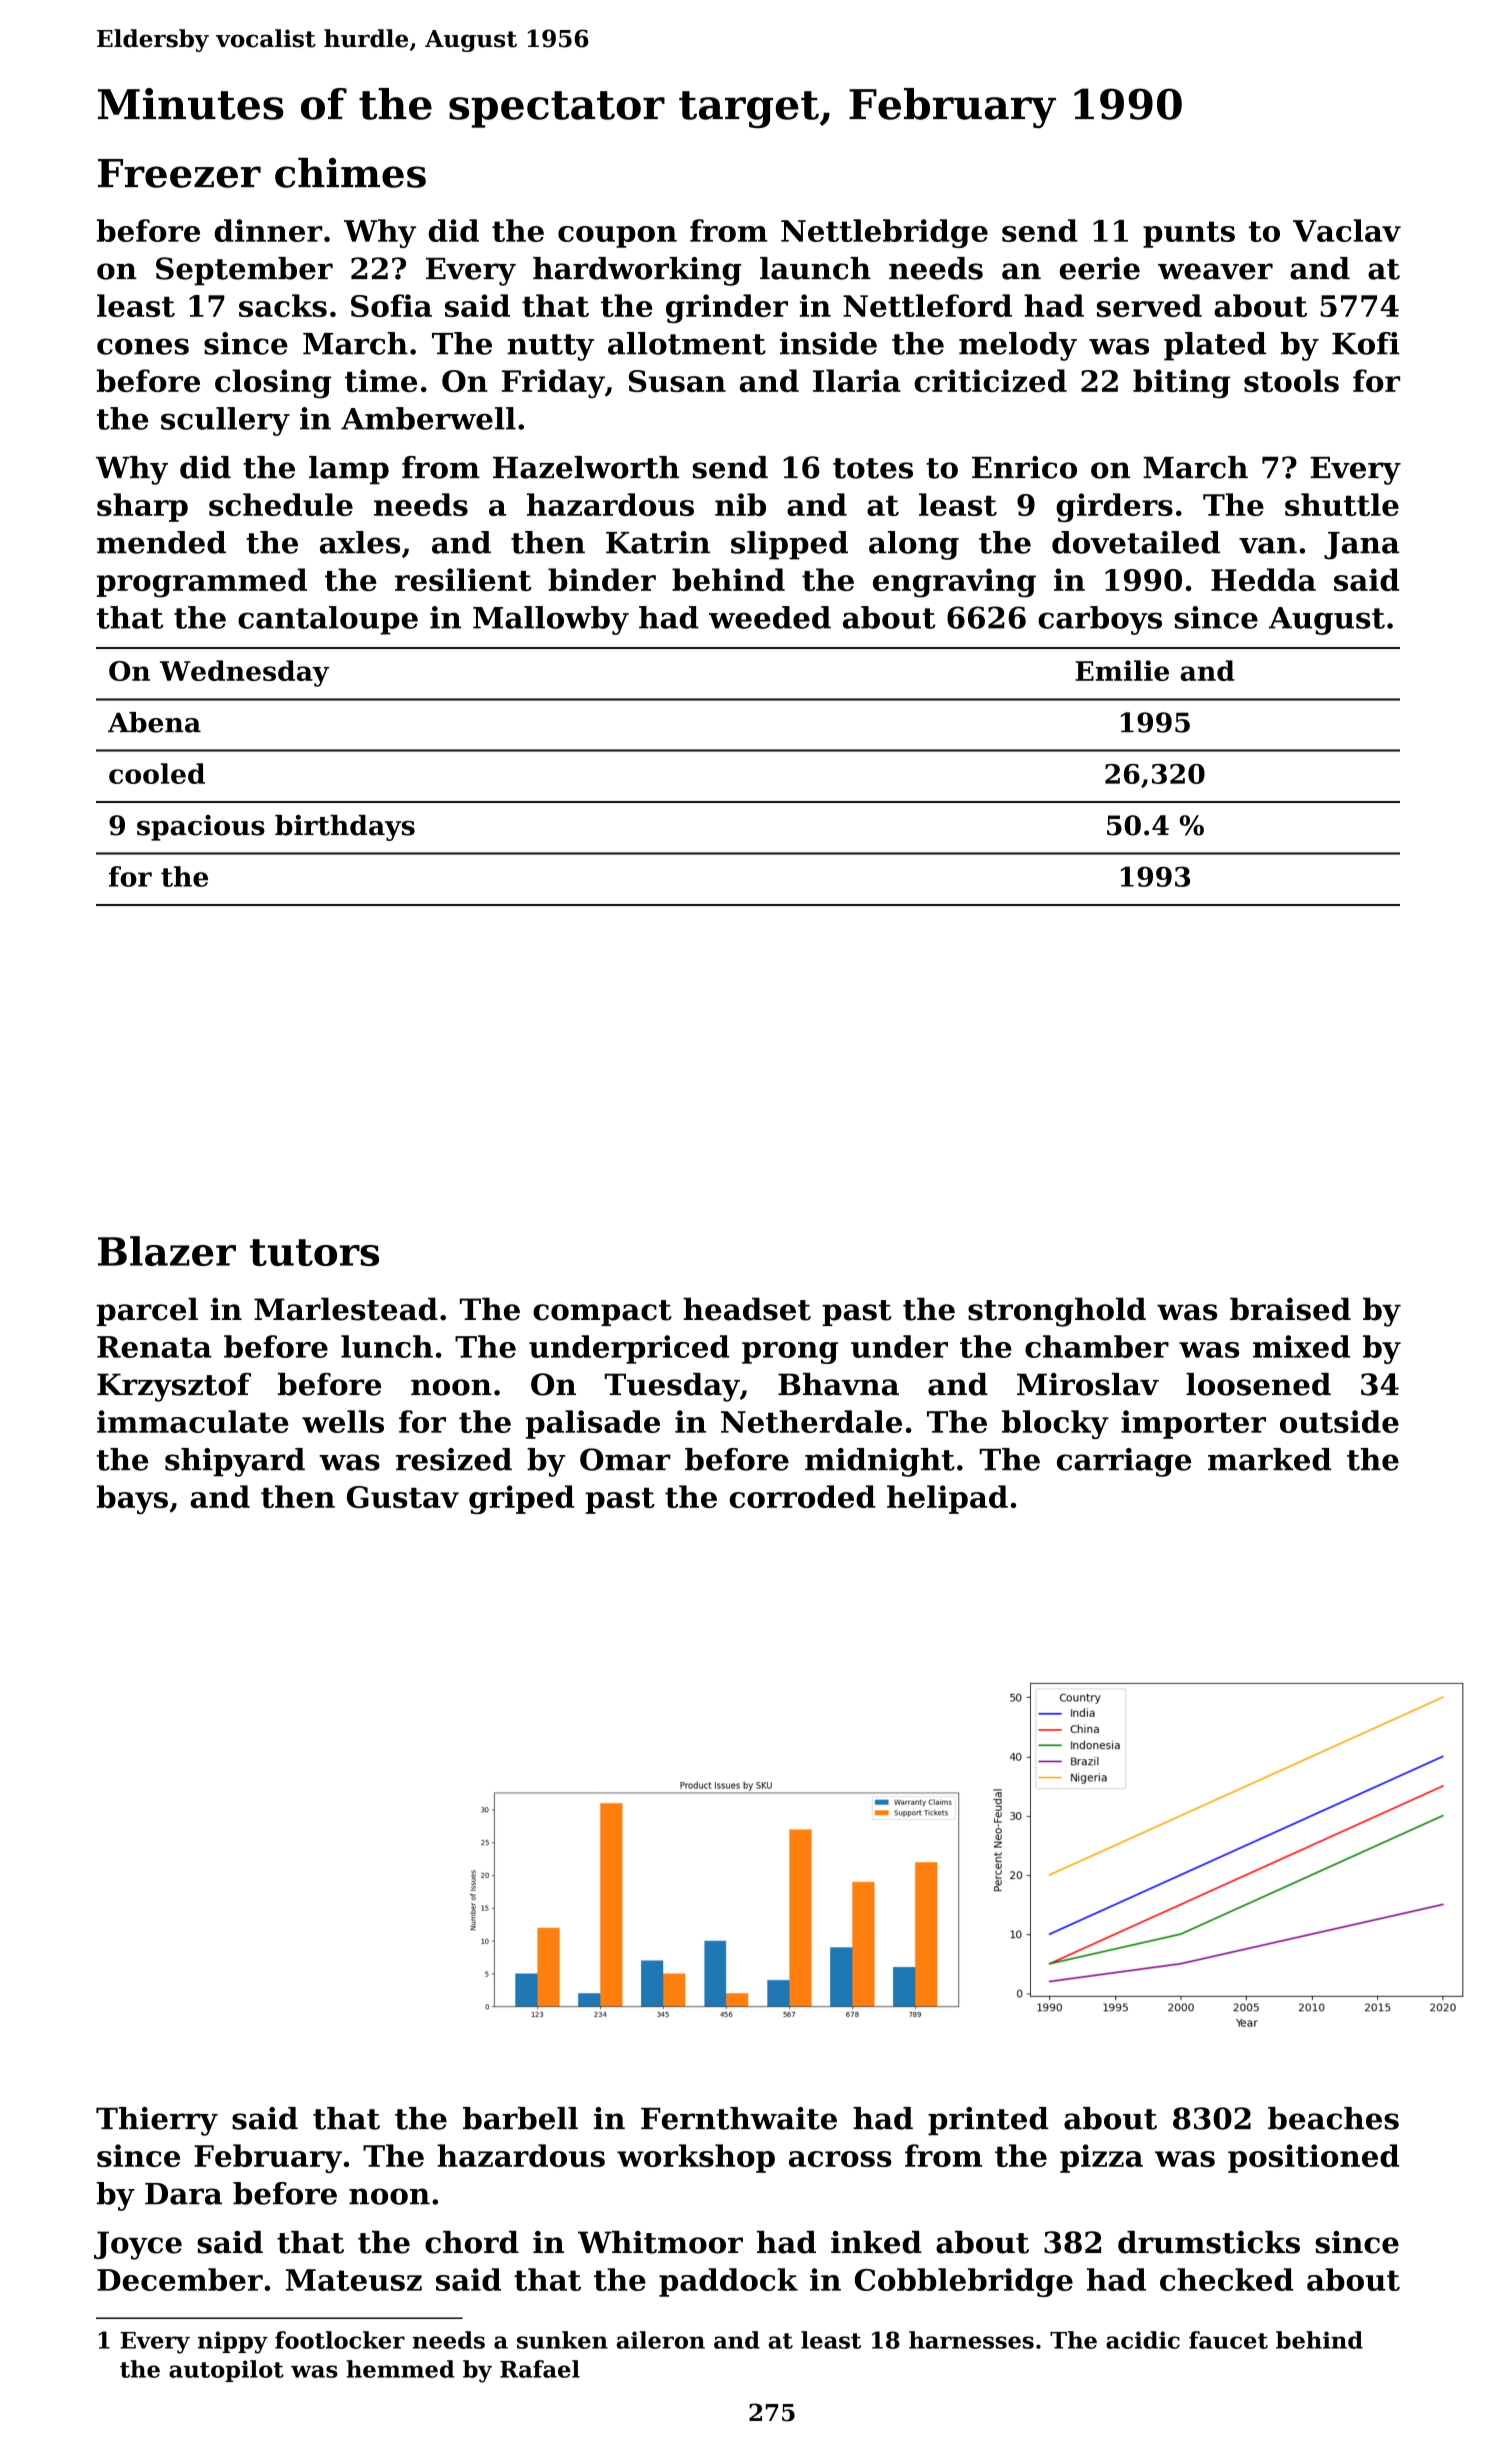 This page has width=1496, height=2464. Describe the element at coordinates (1290, 1309) in the page. I see `braised` at that location.
